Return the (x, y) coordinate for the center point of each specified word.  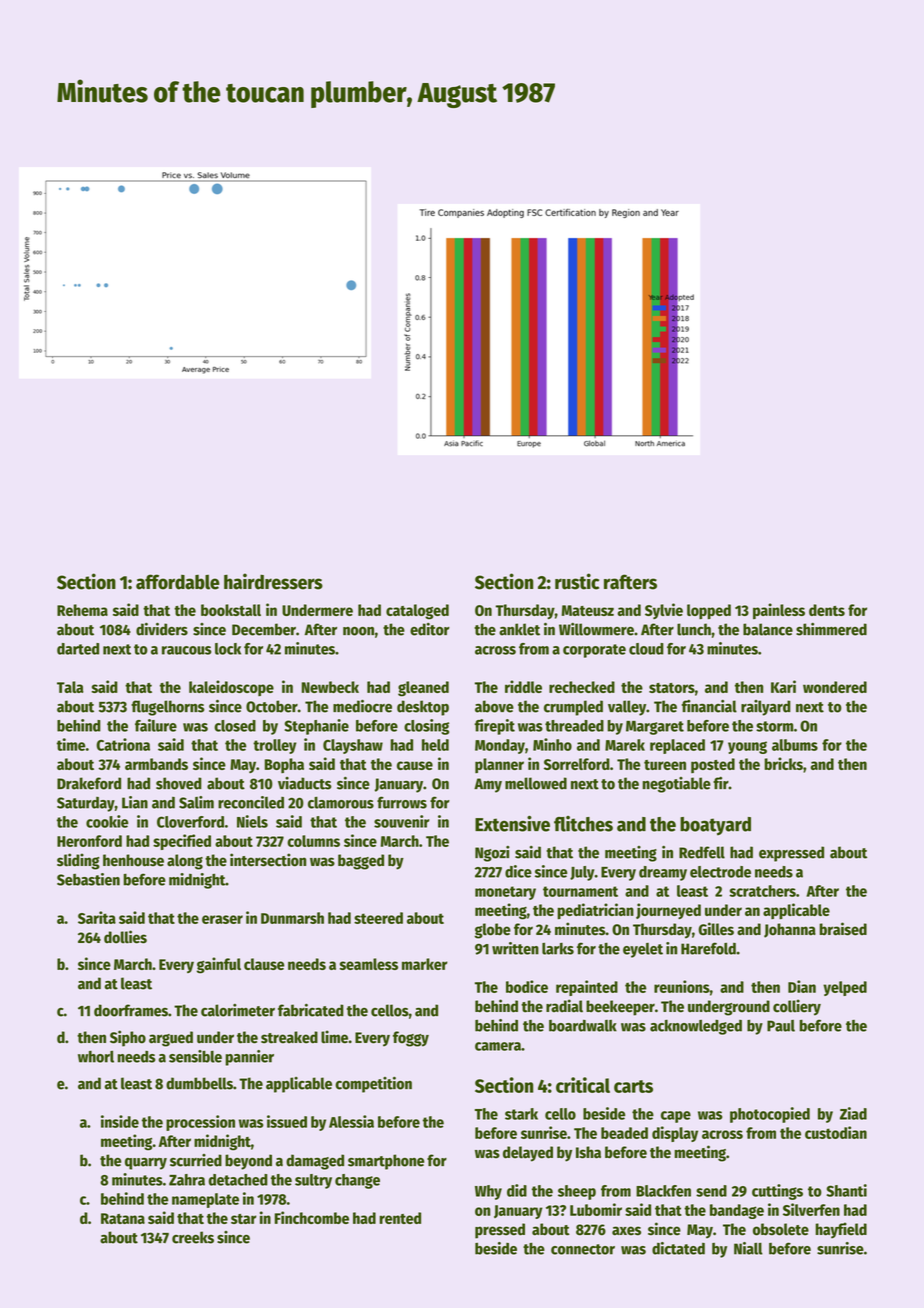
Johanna (790, 930)
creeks (193, 1237)
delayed (528, 1154)
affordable (178, 582)
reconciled (251, 802)
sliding (78, 861)
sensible (195, 1056)
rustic (577, 581)
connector (583, 1249)
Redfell (702, 852)
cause (415, 765)
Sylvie (664, 611)
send (711, 1191)
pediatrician (595, 911)
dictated (678, 1248)
